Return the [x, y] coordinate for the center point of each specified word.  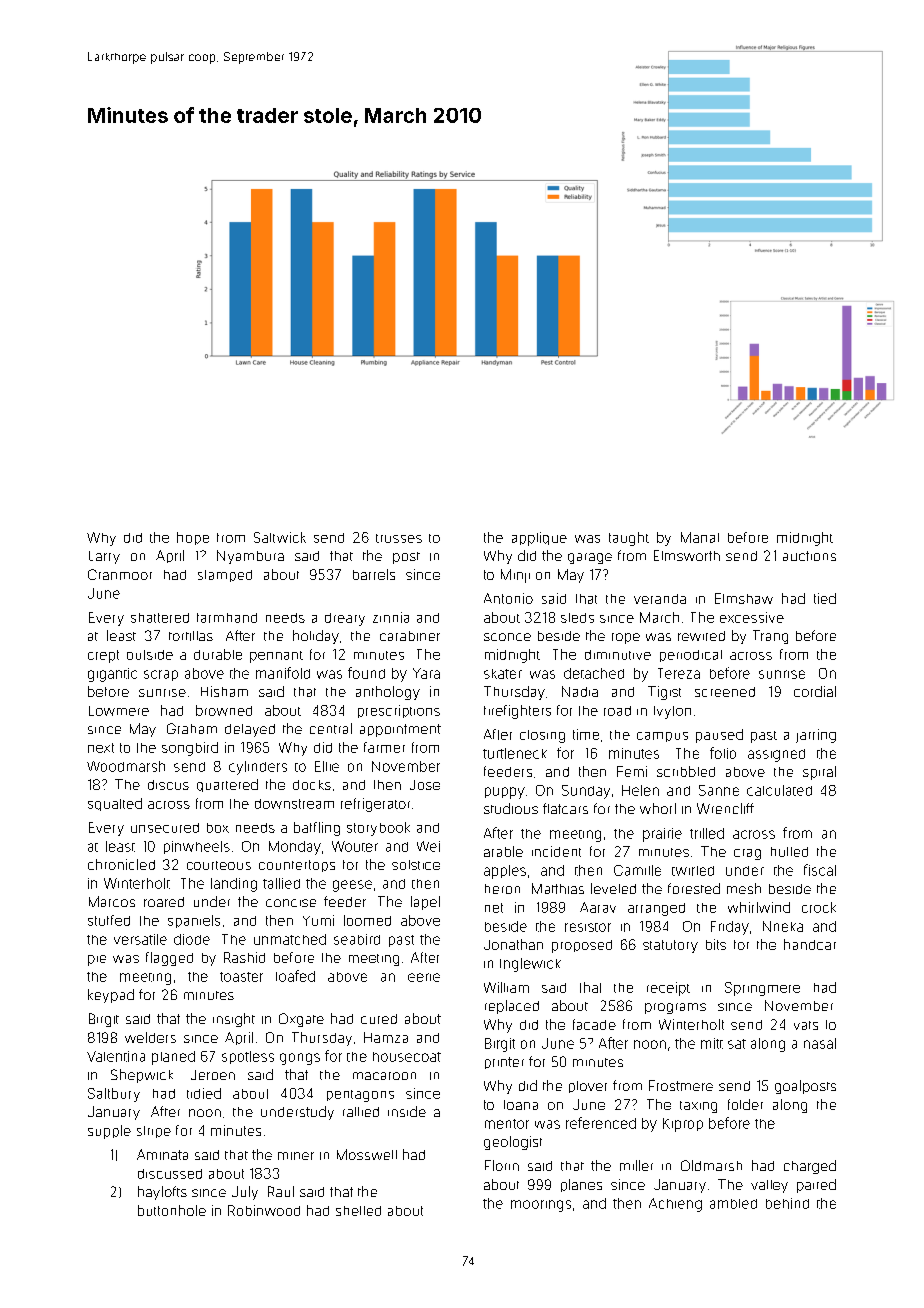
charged [810, 1167]
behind [787, 1203]
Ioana [521, 1105]
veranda [660, 599]
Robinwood [264, 1210]
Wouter [355, 846]
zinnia [391, 617]
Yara [426, 673]
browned [224, 710]
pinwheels [197, 847]
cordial [815, 691]
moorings [541, 1206]
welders [150, 1037]
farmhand [227, 618]
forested [694, 888]
